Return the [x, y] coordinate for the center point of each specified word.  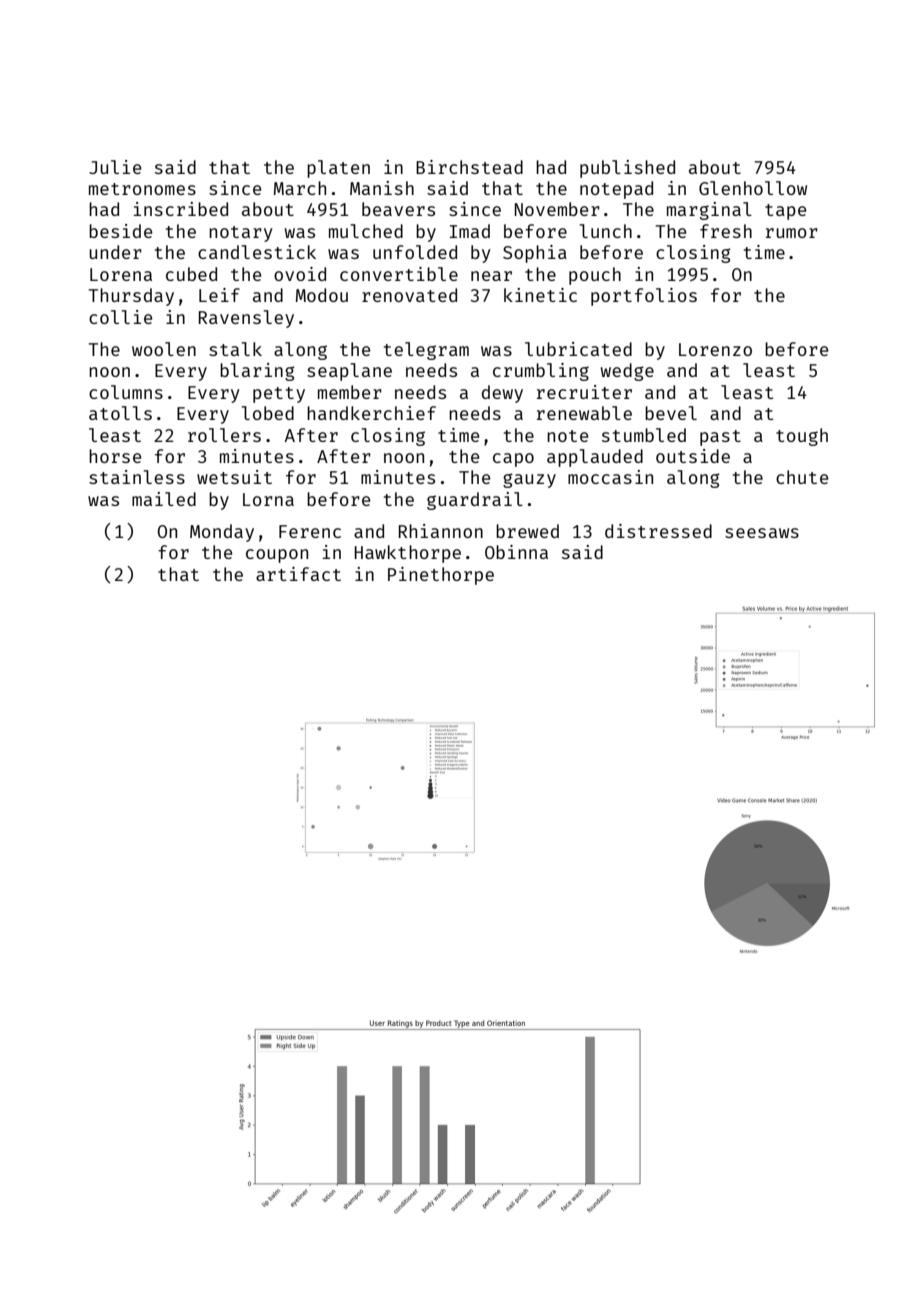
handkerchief [371, 413]
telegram [426, 351]
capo [513, 460]
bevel [671, 413]
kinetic [540, 295]
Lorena [121, 274]
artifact [298, 574]
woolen [164, 349]
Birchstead [469, 167]
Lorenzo [715, 349]
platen [338, 169]
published [627, 169]
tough [802, 437]
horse [115, 456]
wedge [627, 372]
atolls [120, 413]
